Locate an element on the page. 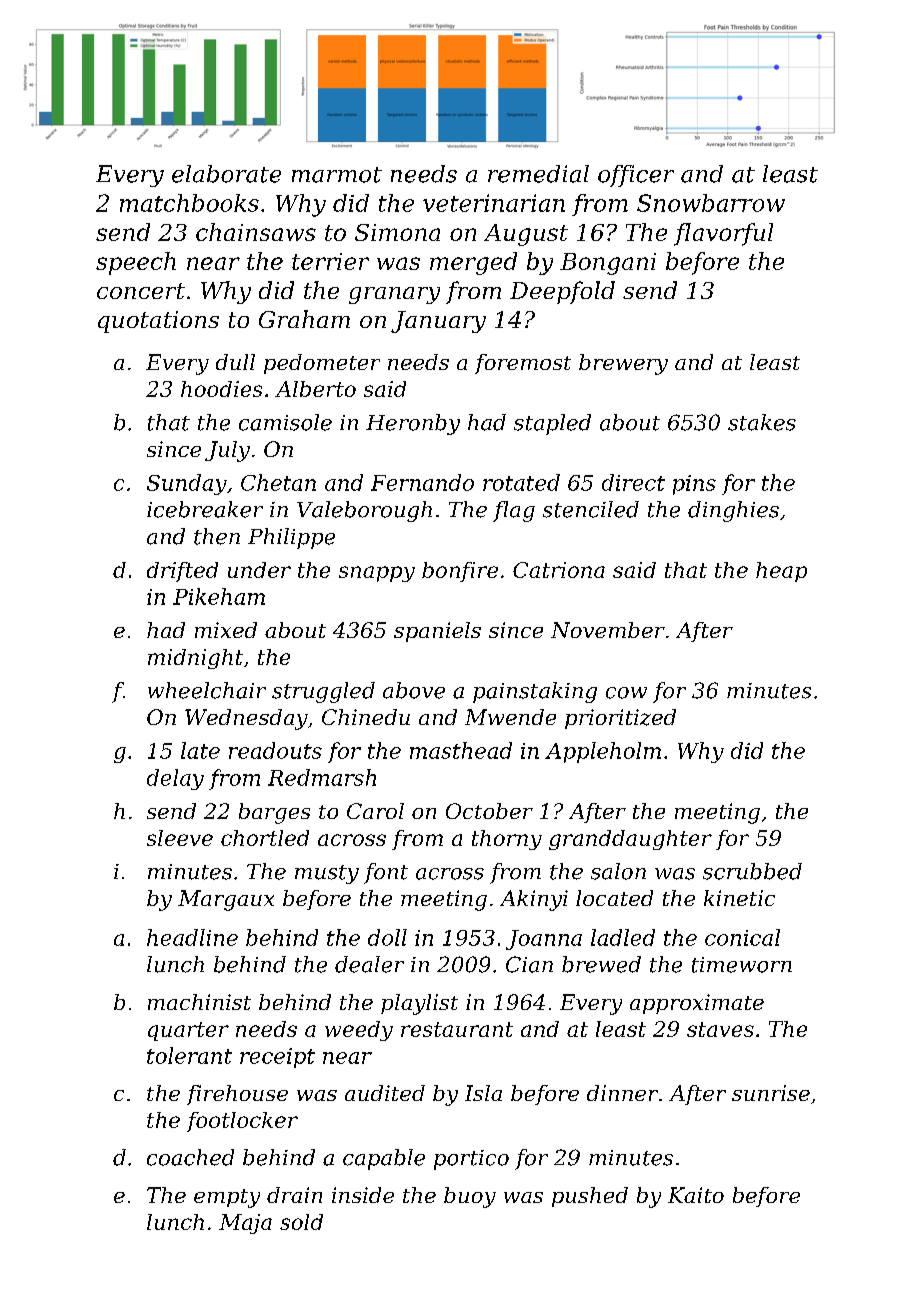  machinist is located at coordinates (199, 1002).
